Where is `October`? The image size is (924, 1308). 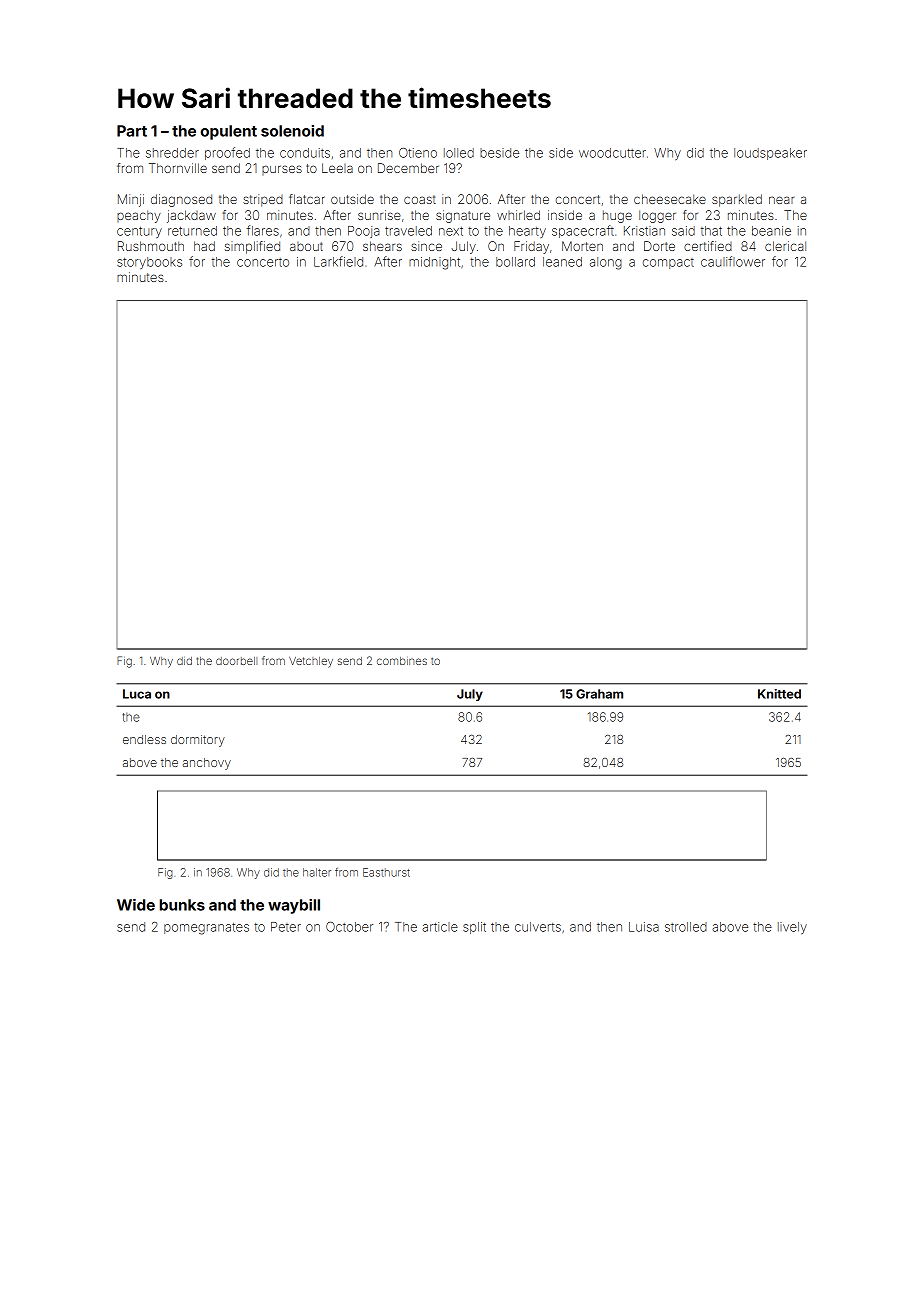 October is located at coordinates (349, 927).
